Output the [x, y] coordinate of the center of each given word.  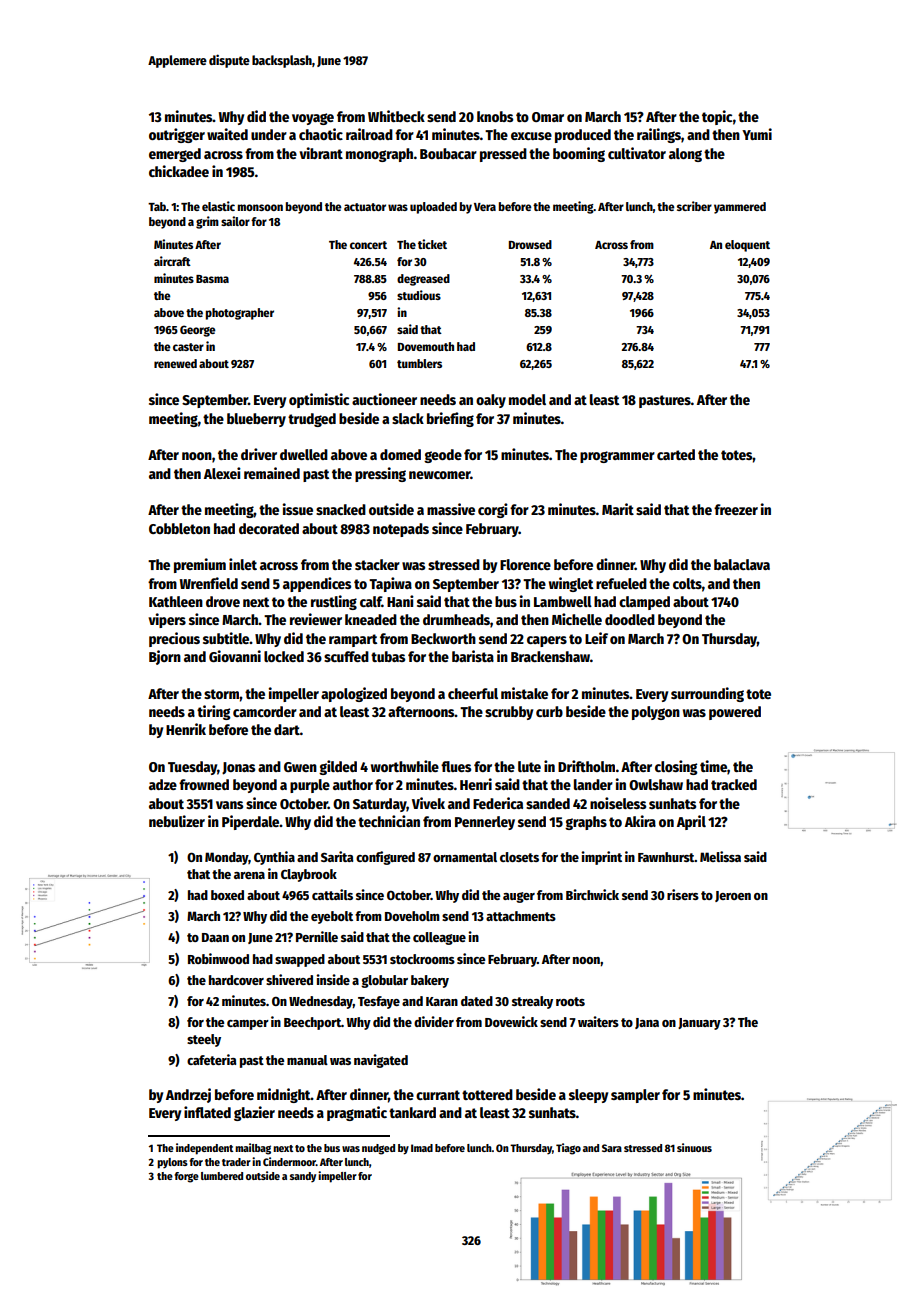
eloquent [747, 246]
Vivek [428, 803]
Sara [612, 1148]
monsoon [260, 207]
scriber [694, 206]
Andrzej [188, 1095]
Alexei [222, 473]
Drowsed [530, 244]
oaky [491, 401]
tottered [487, 1094]
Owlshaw [656, 784]
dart [287, 729]
